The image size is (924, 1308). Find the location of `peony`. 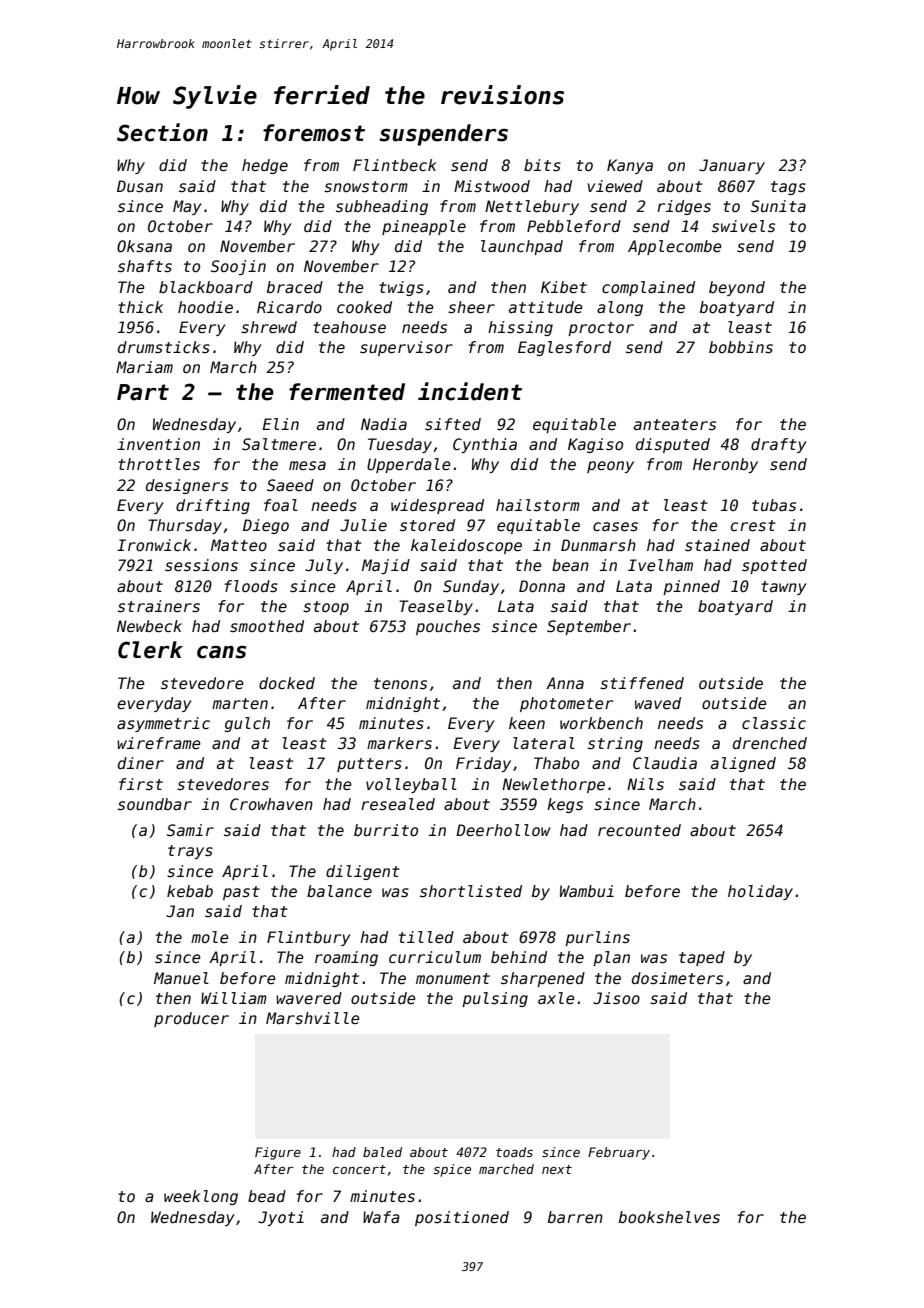

peony is located at coordinates (610, 467).
